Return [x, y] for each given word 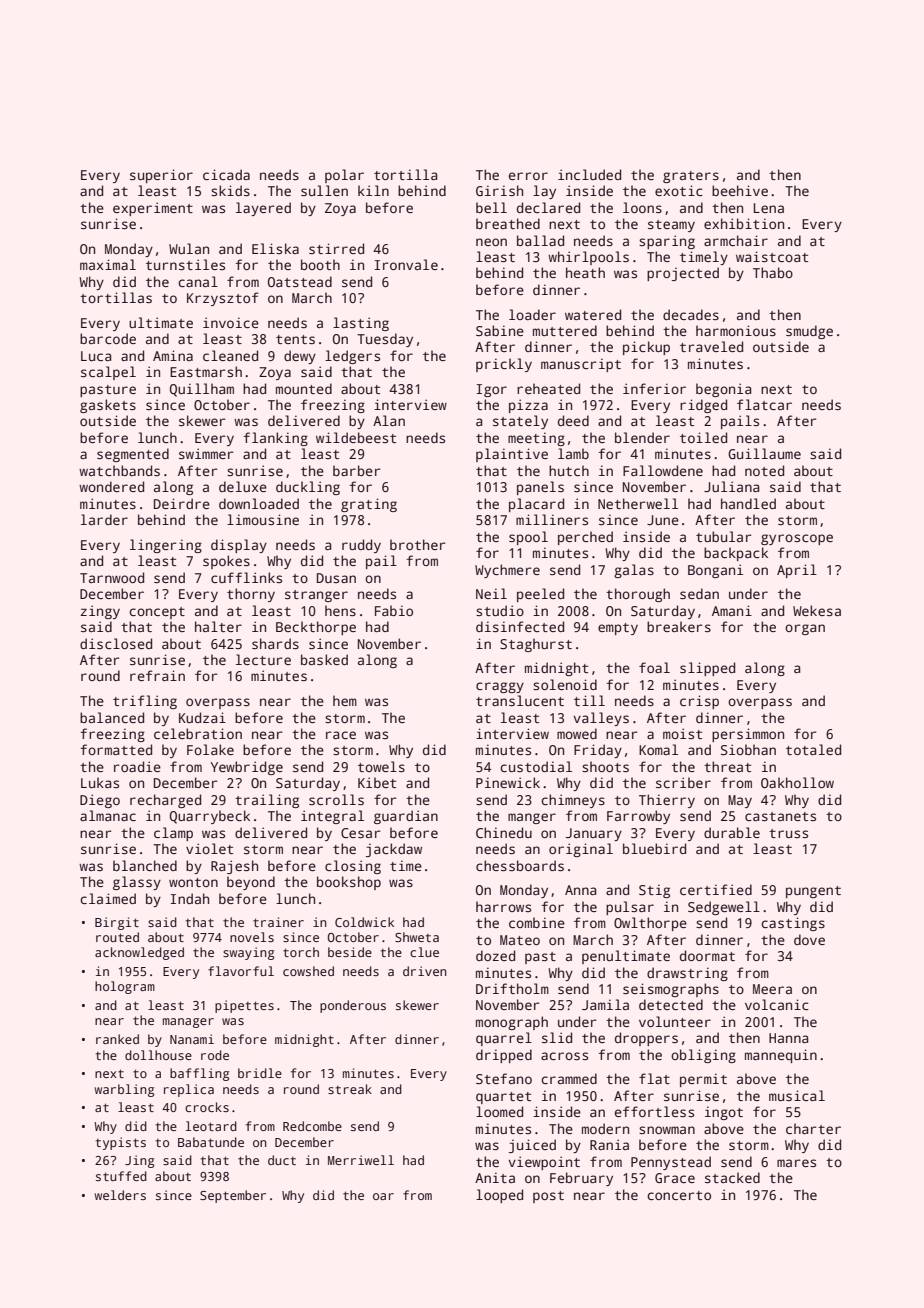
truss [788, 833]
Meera [772, 989]
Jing [139, 1161]
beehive [740, 190]
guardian [406, 817]
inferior [654, 388]
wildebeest [356, 437]
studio [500, 610]
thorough [638, 595]
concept [157, 613]
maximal [108, 264]
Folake [210, 749]
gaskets [108, 406]
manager [188, 1023]
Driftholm [512, 988]
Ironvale [406, 264]
